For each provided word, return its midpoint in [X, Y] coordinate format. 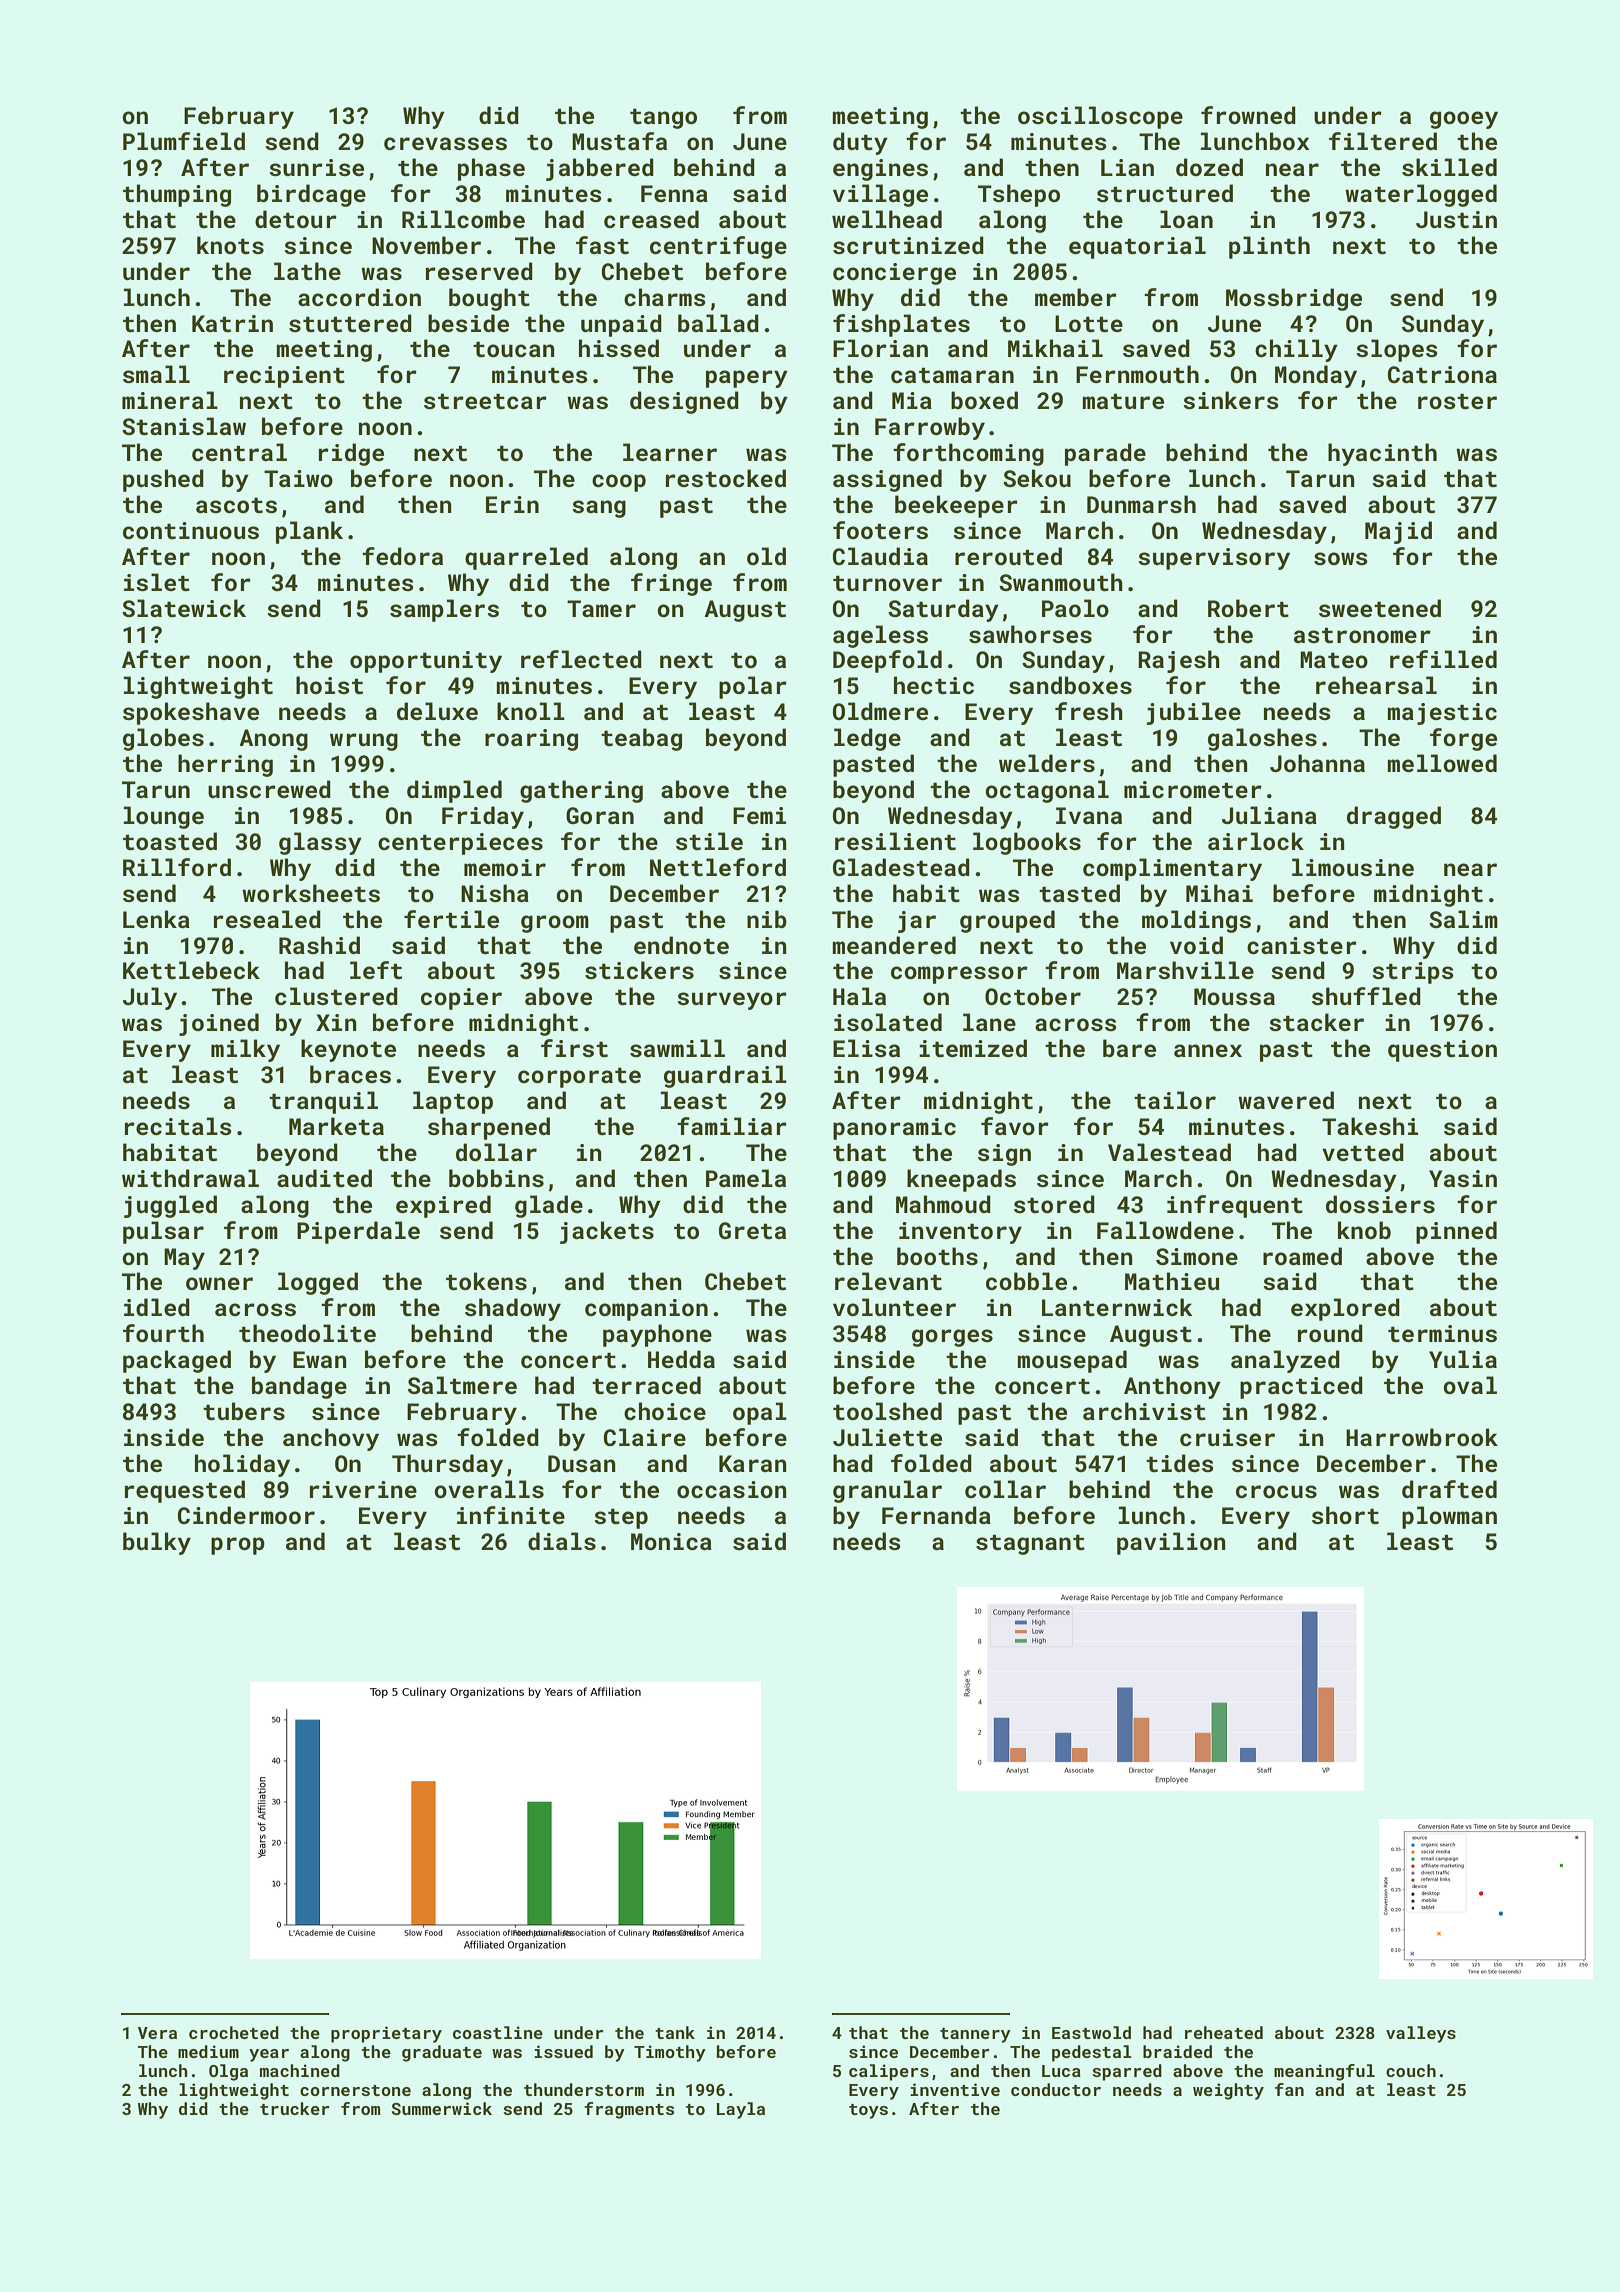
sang [599, 509]
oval [1470, 1385]
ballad [718, 323]
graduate [442, 2053]
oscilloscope [1100, 117]
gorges [952, 1338]
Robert [1248, 608]
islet [157, 582]
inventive [955, 2089]
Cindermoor [246, 1515]
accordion [359, 297]
